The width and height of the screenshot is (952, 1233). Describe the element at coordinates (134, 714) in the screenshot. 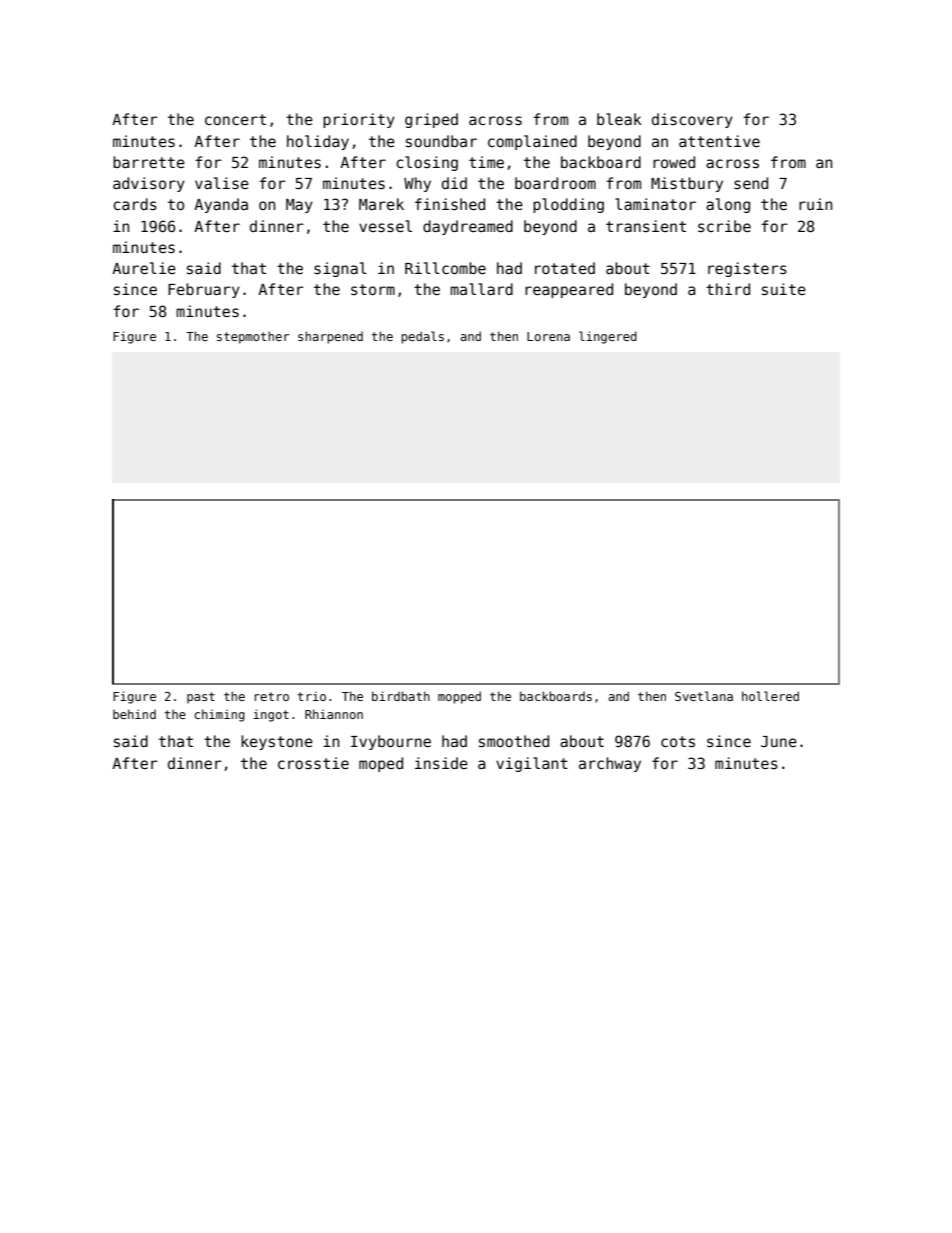

I see `behind` at that location.
